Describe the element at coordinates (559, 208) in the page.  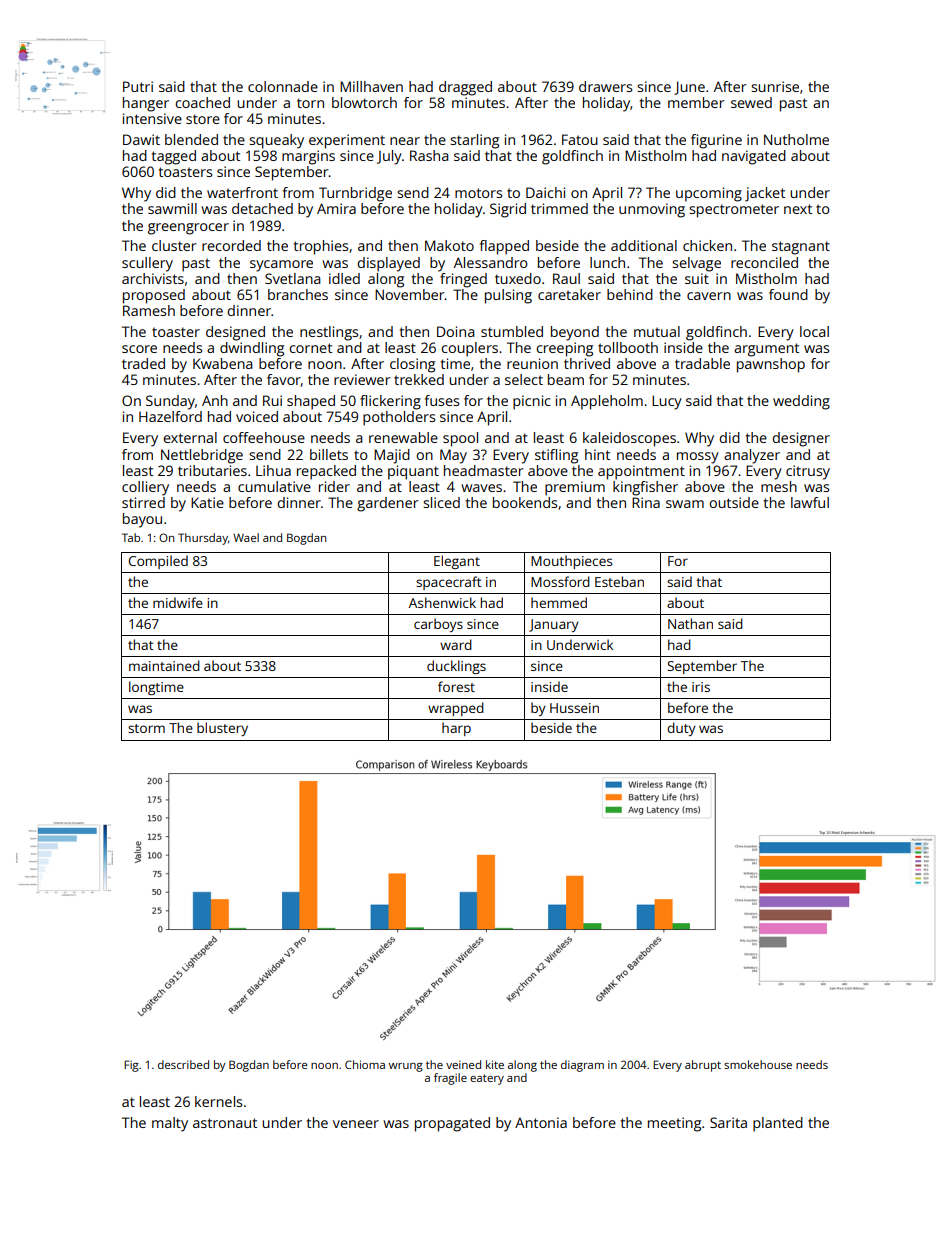
I see `trimmed` at that location.
